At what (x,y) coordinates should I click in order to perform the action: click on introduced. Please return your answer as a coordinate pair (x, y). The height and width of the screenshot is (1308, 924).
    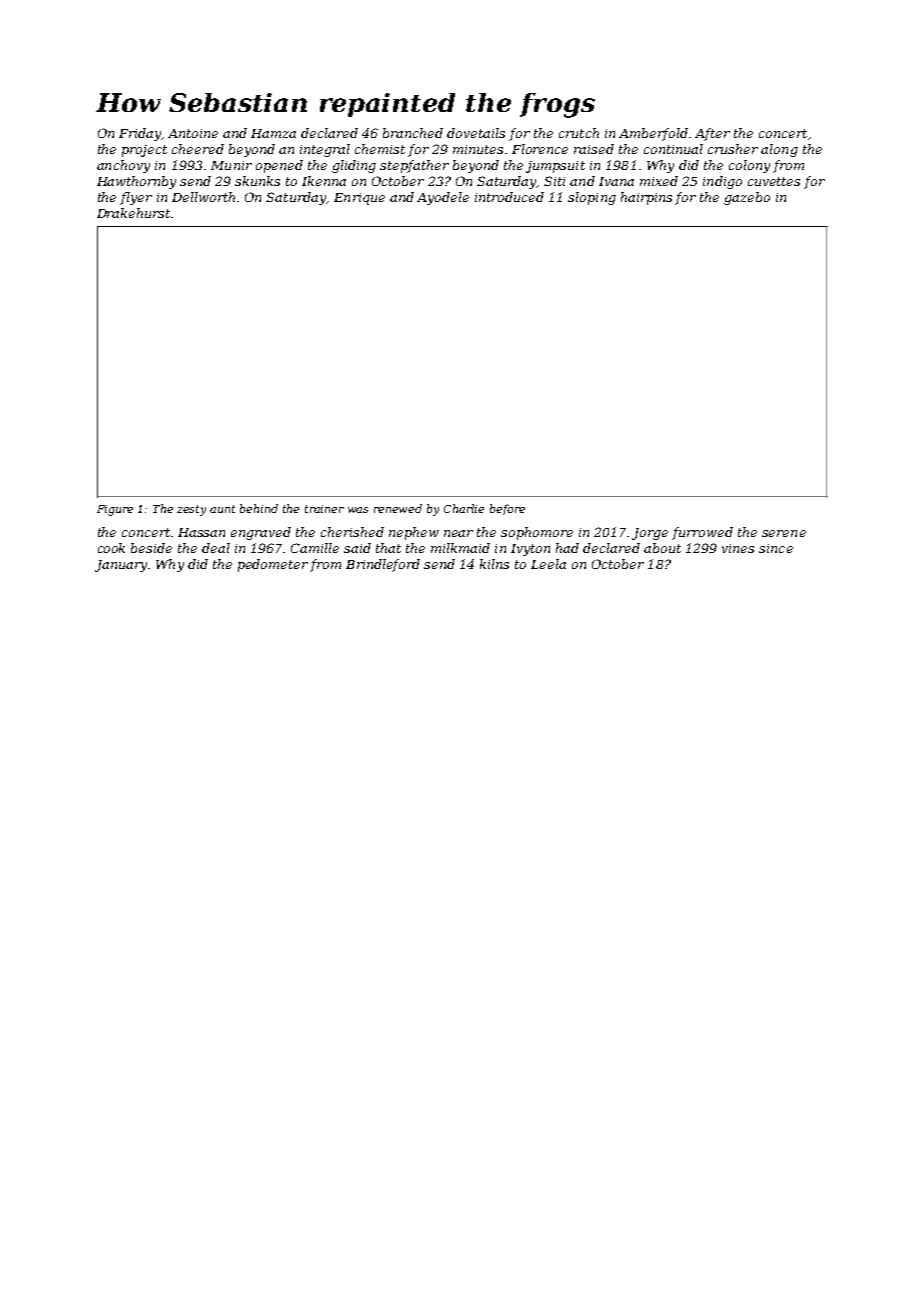
    Looking at the image, I should click on (509, 197).
